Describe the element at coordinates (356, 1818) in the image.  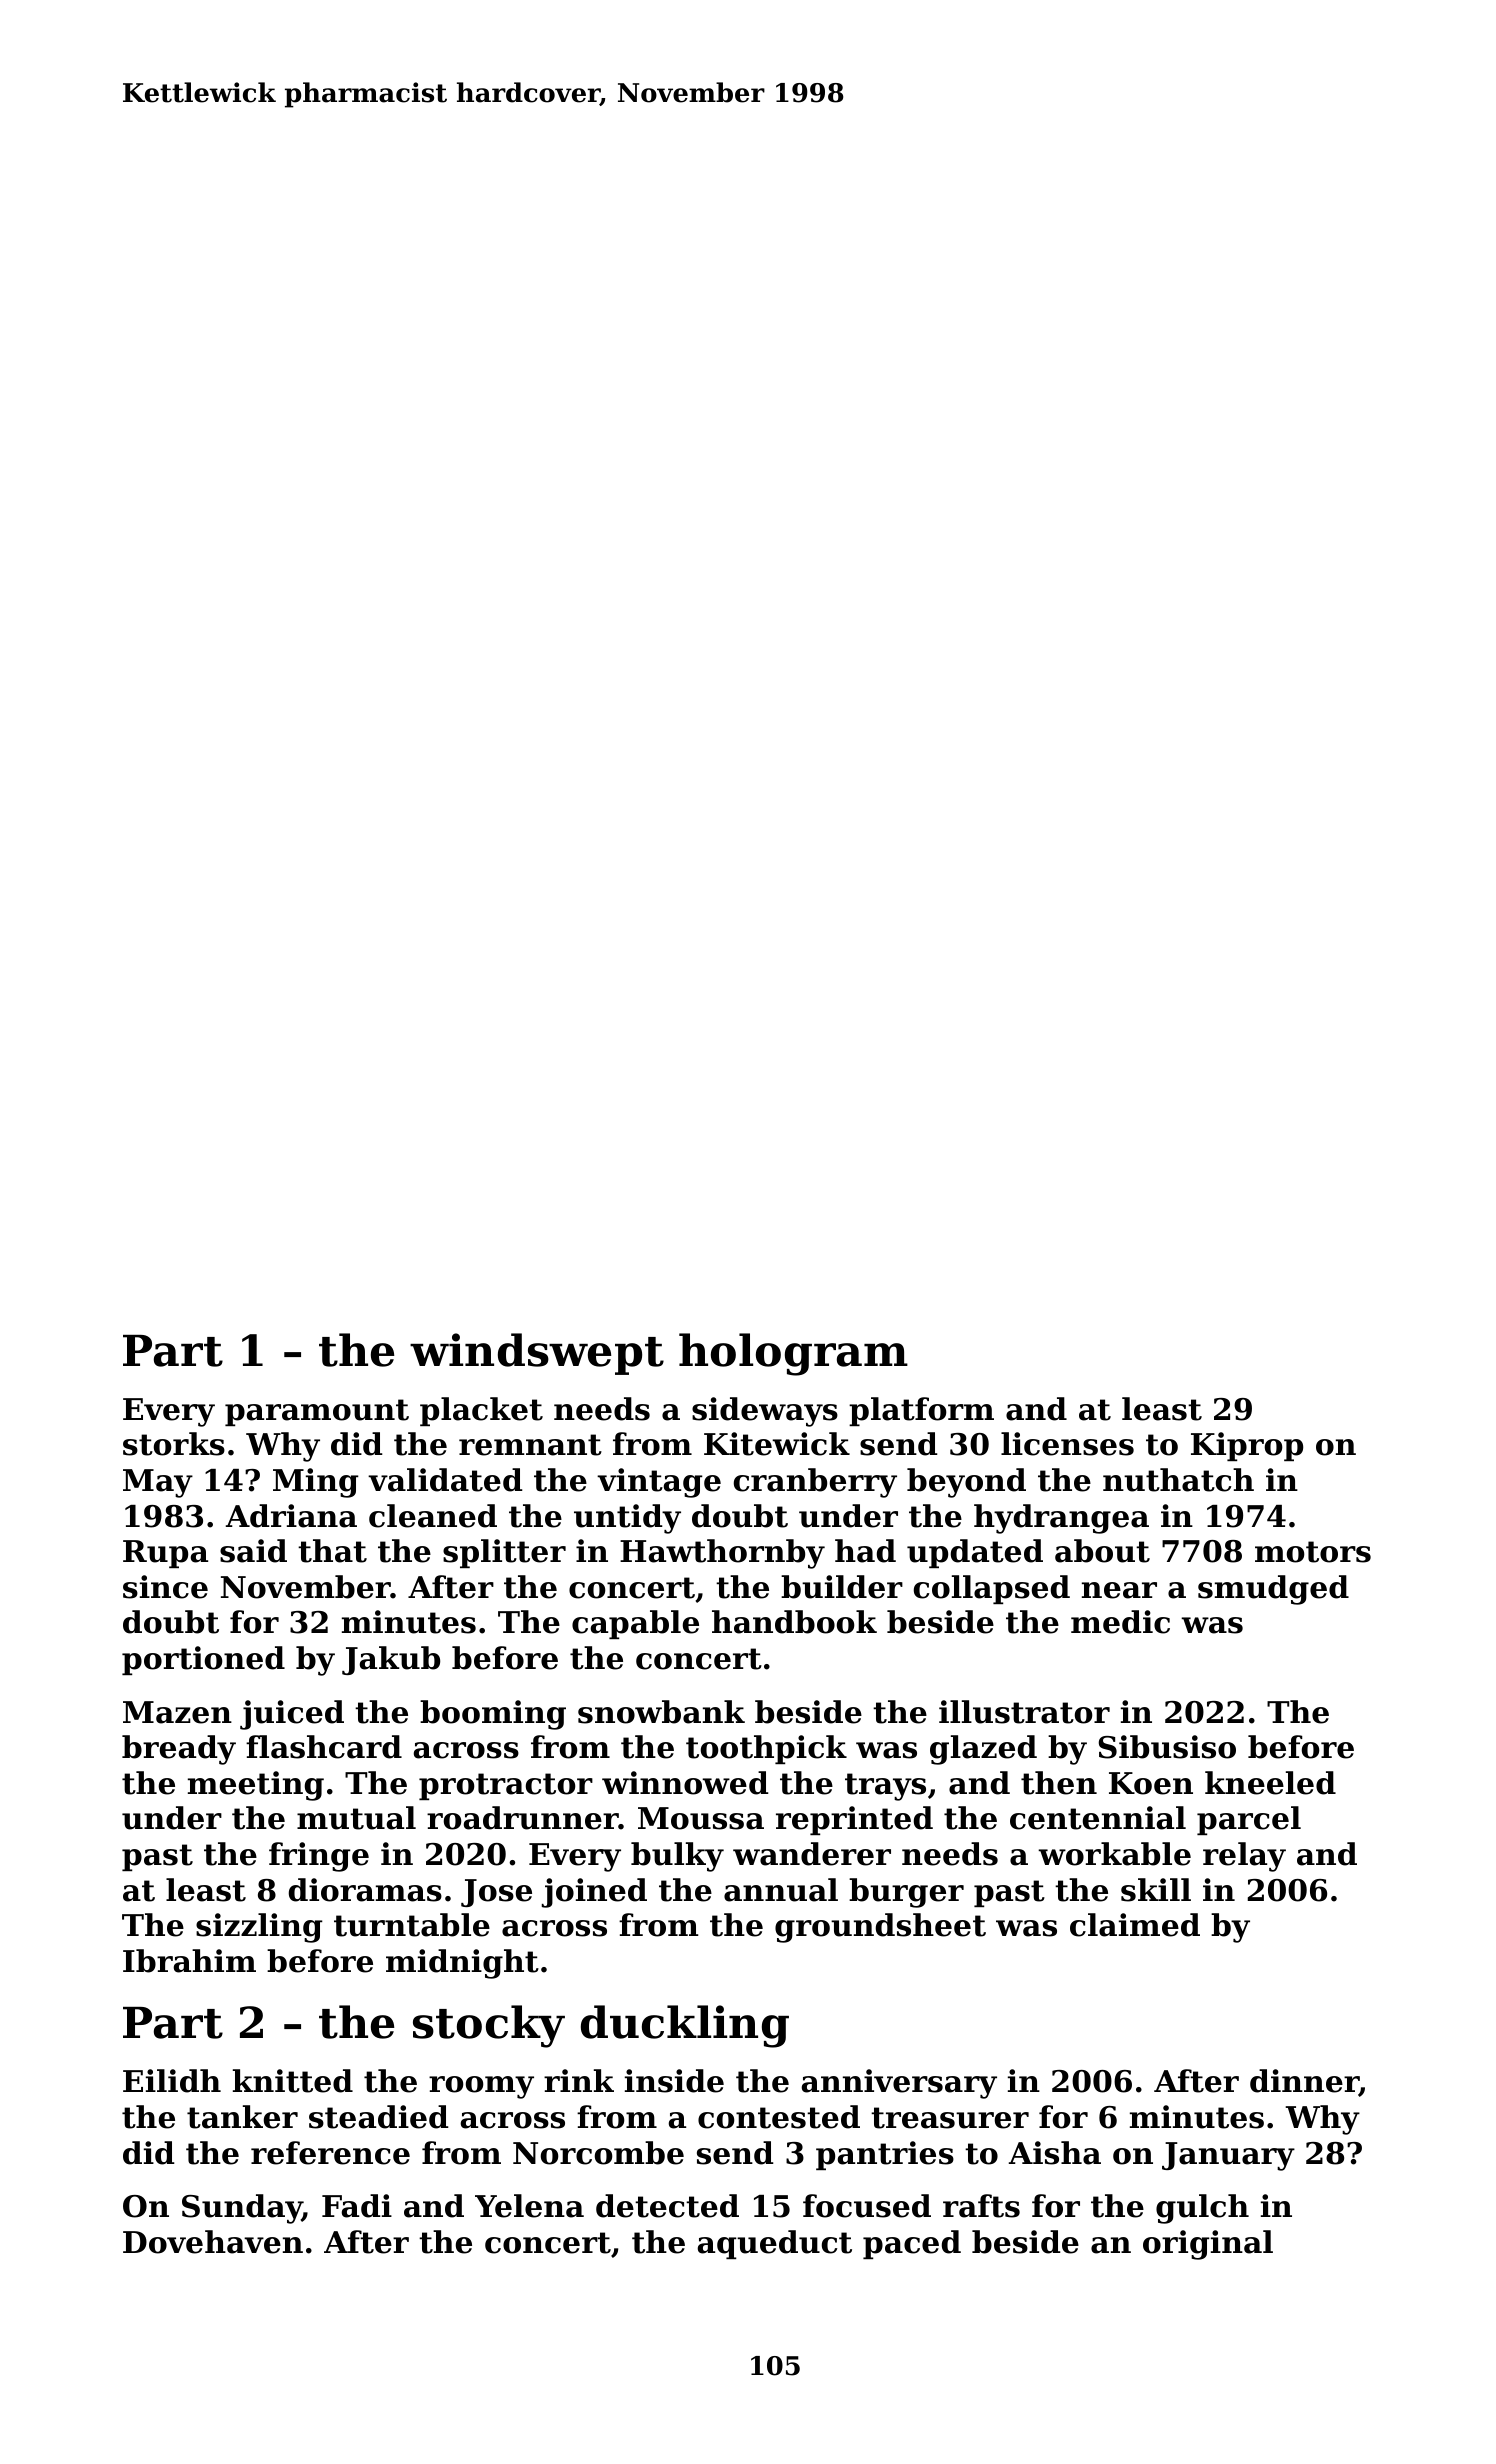
I see `mutual` at that location.
